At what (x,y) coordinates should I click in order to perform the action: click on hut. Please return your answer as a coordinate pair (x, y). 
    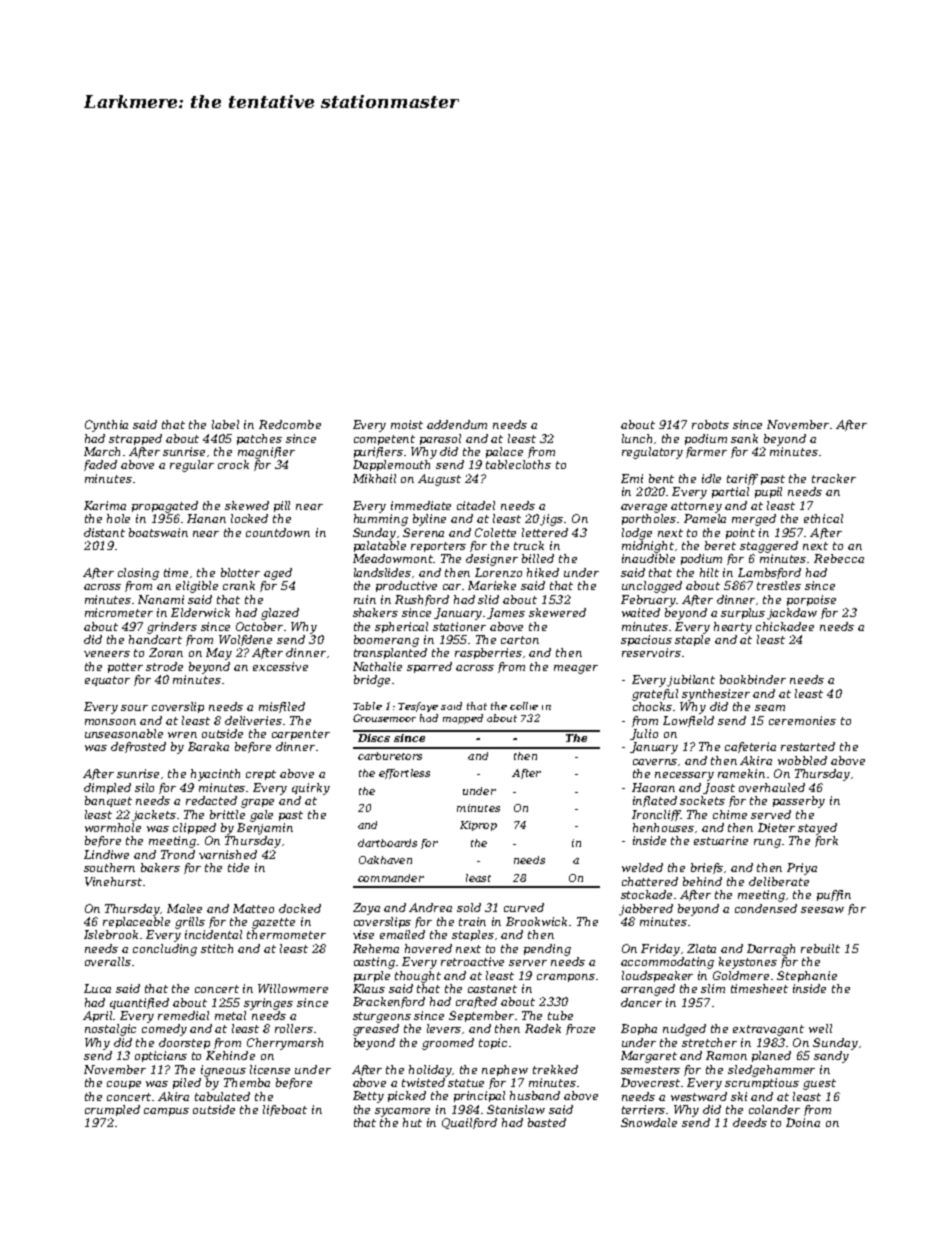
    Looking at the image, I should click on (412, 1122).
